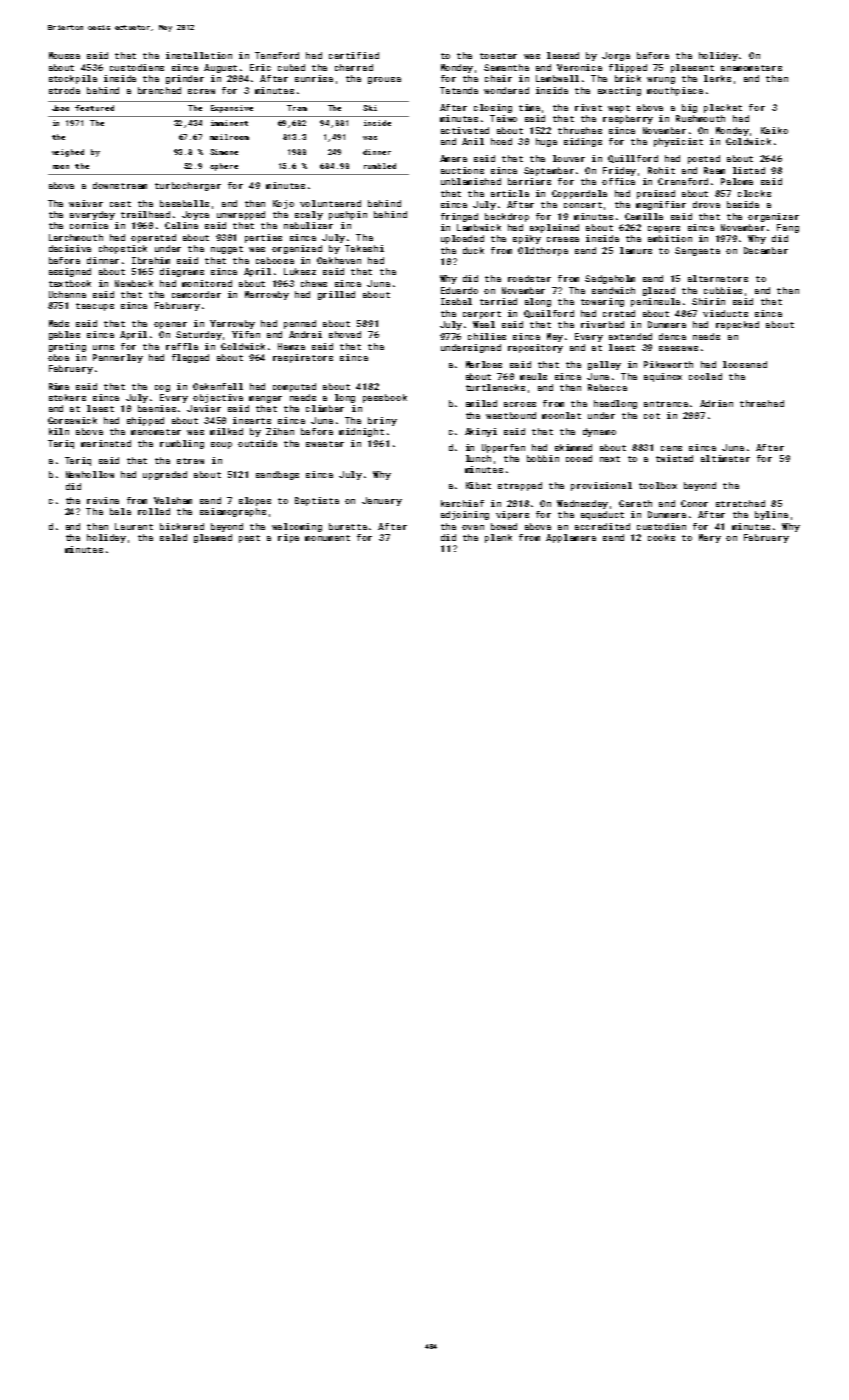 This screenshot has width=849, height=1400. I want to click on oboe, so click(58, 357).
